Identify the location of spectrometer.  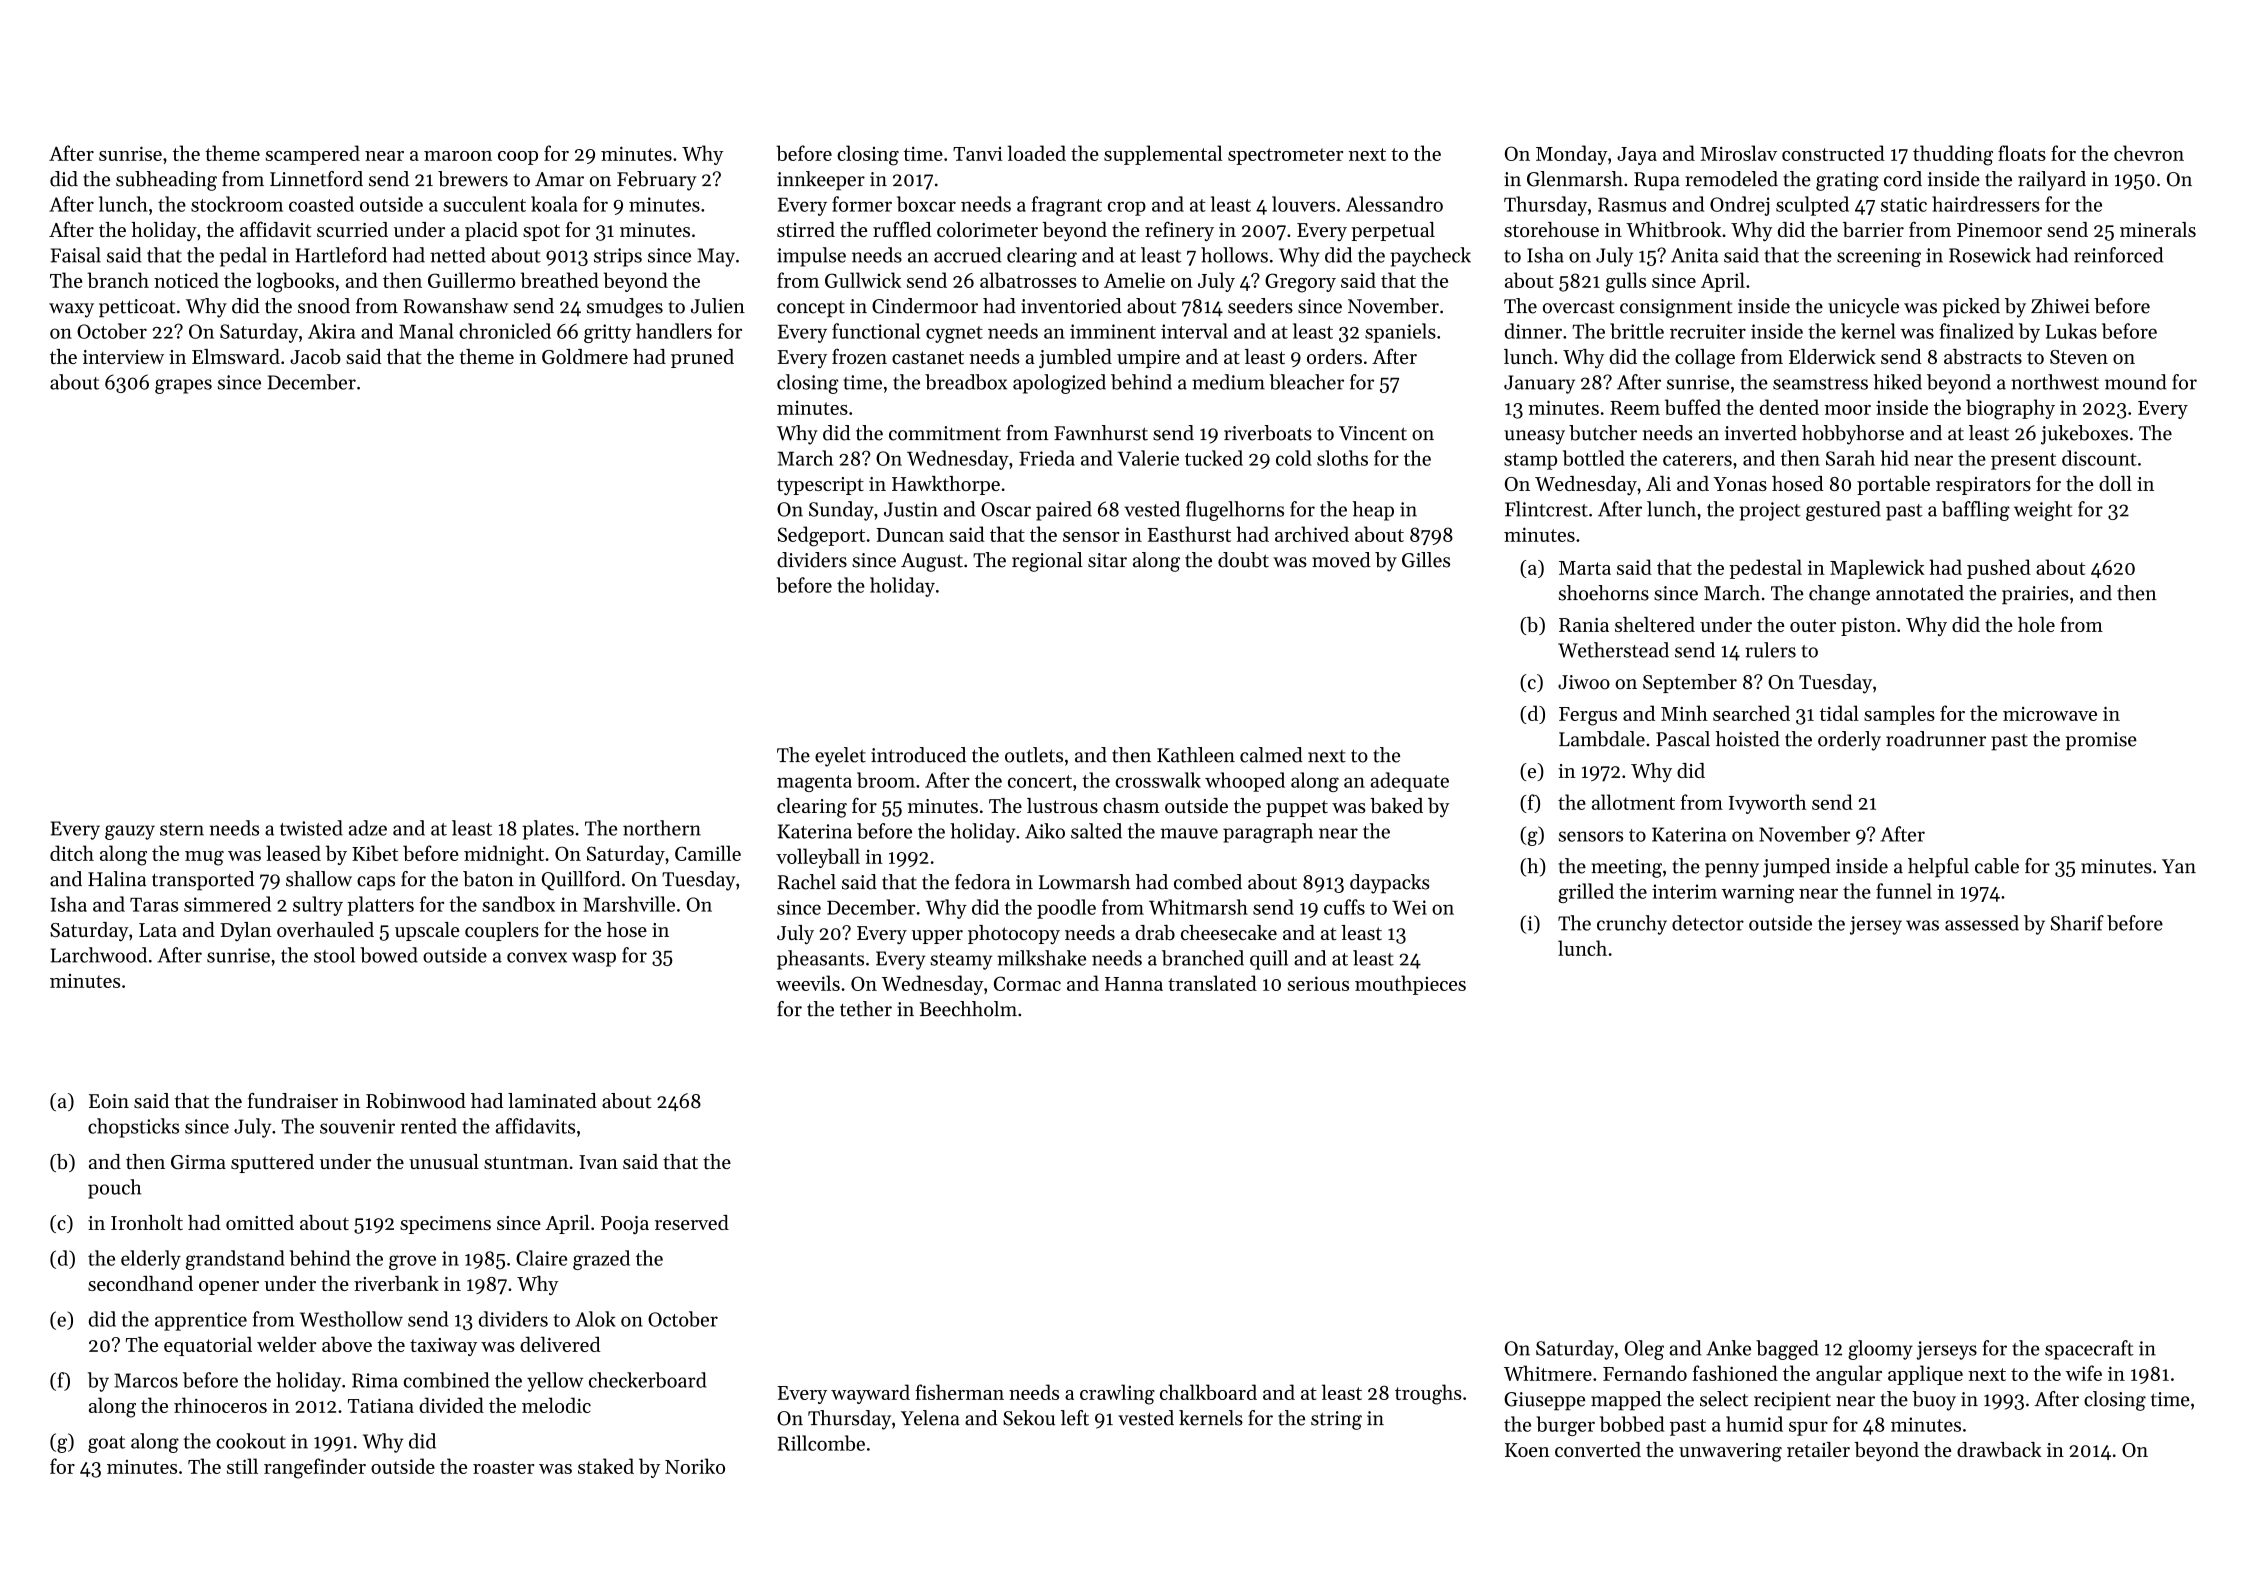
(1285, 156).
